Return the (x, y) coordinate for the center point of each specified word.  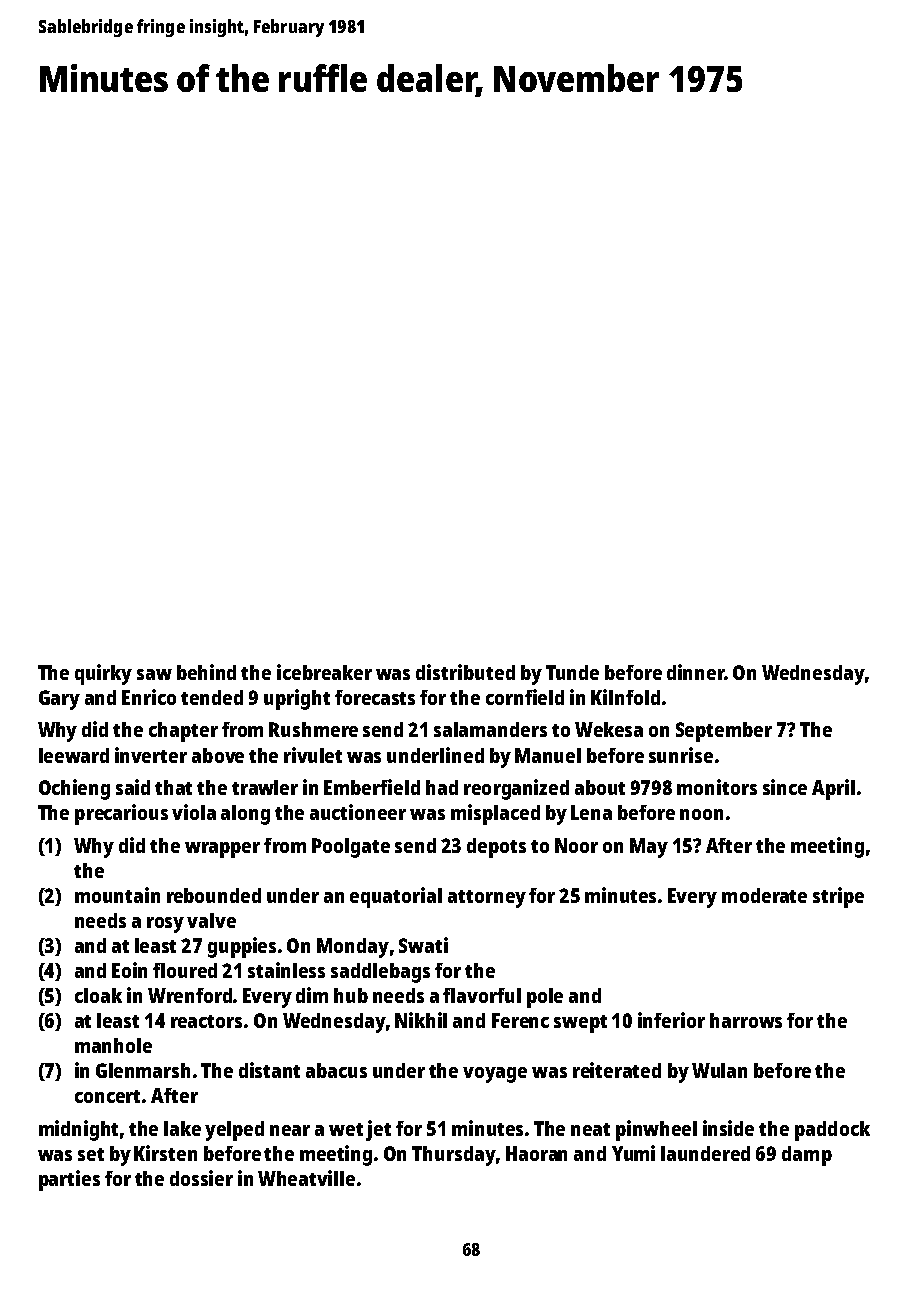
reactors (206, 1021)
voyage (495, 1075)
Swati (423, 945)
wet (346, 1129)
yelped (234, 1131)
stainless (286, 970)
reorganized (516, 789)
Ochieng (74, 789)
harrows (746, 1020)
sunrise (681, 755)
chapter (183, 732)
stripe (838, 897)
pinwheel (656, 1130)
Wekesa (609, 729)
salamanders (490, 729)
